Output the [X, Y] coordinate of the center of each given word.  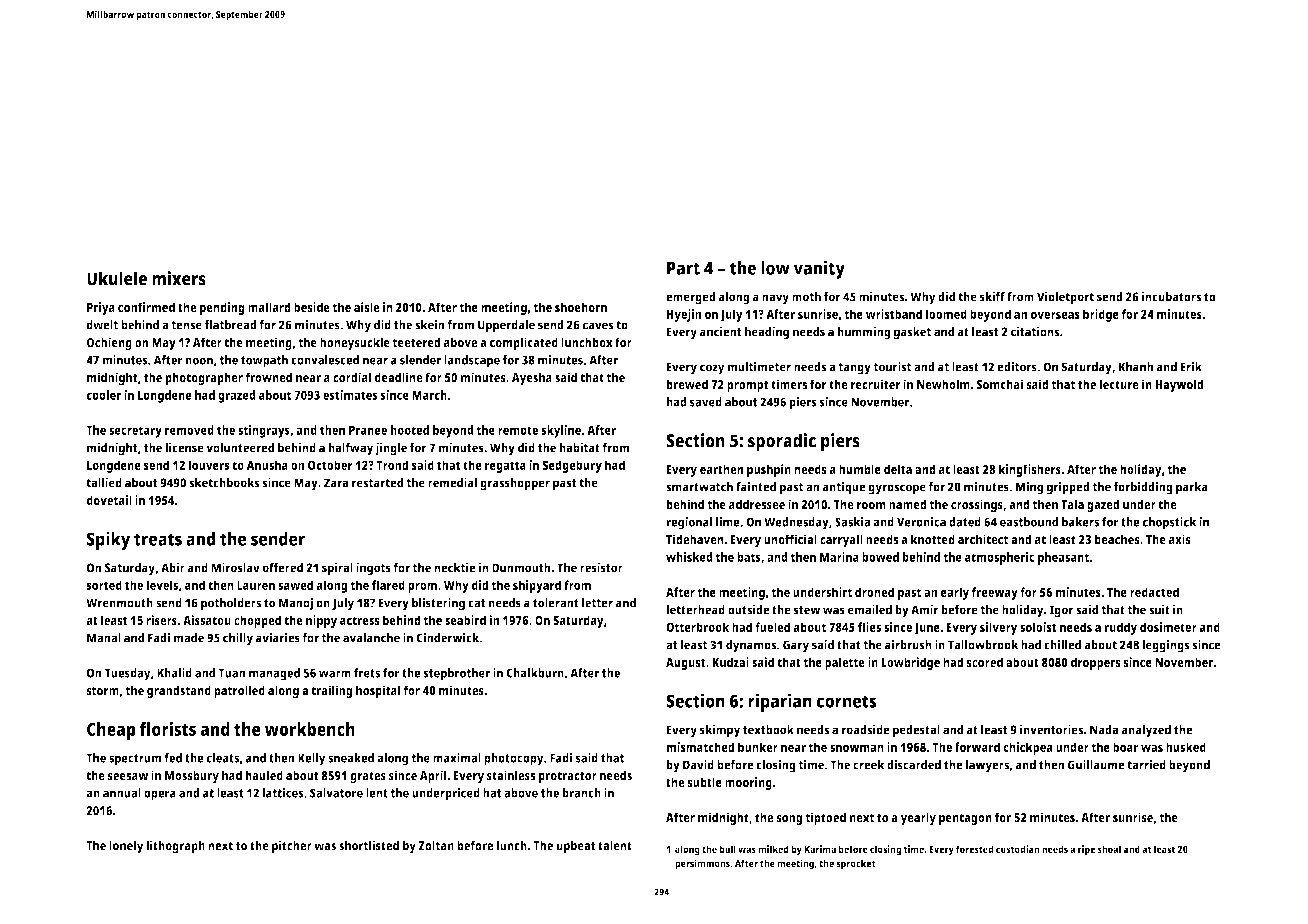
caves [598, 326]
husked [1186, 747]
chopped [257, 621]
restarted [377, 483]
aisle [367, 307]
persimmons [702, 864]
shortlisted [369, 845]
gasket [912, 333]
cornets [846, 701]
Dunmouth [521, 568]
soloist [1038, 627]
